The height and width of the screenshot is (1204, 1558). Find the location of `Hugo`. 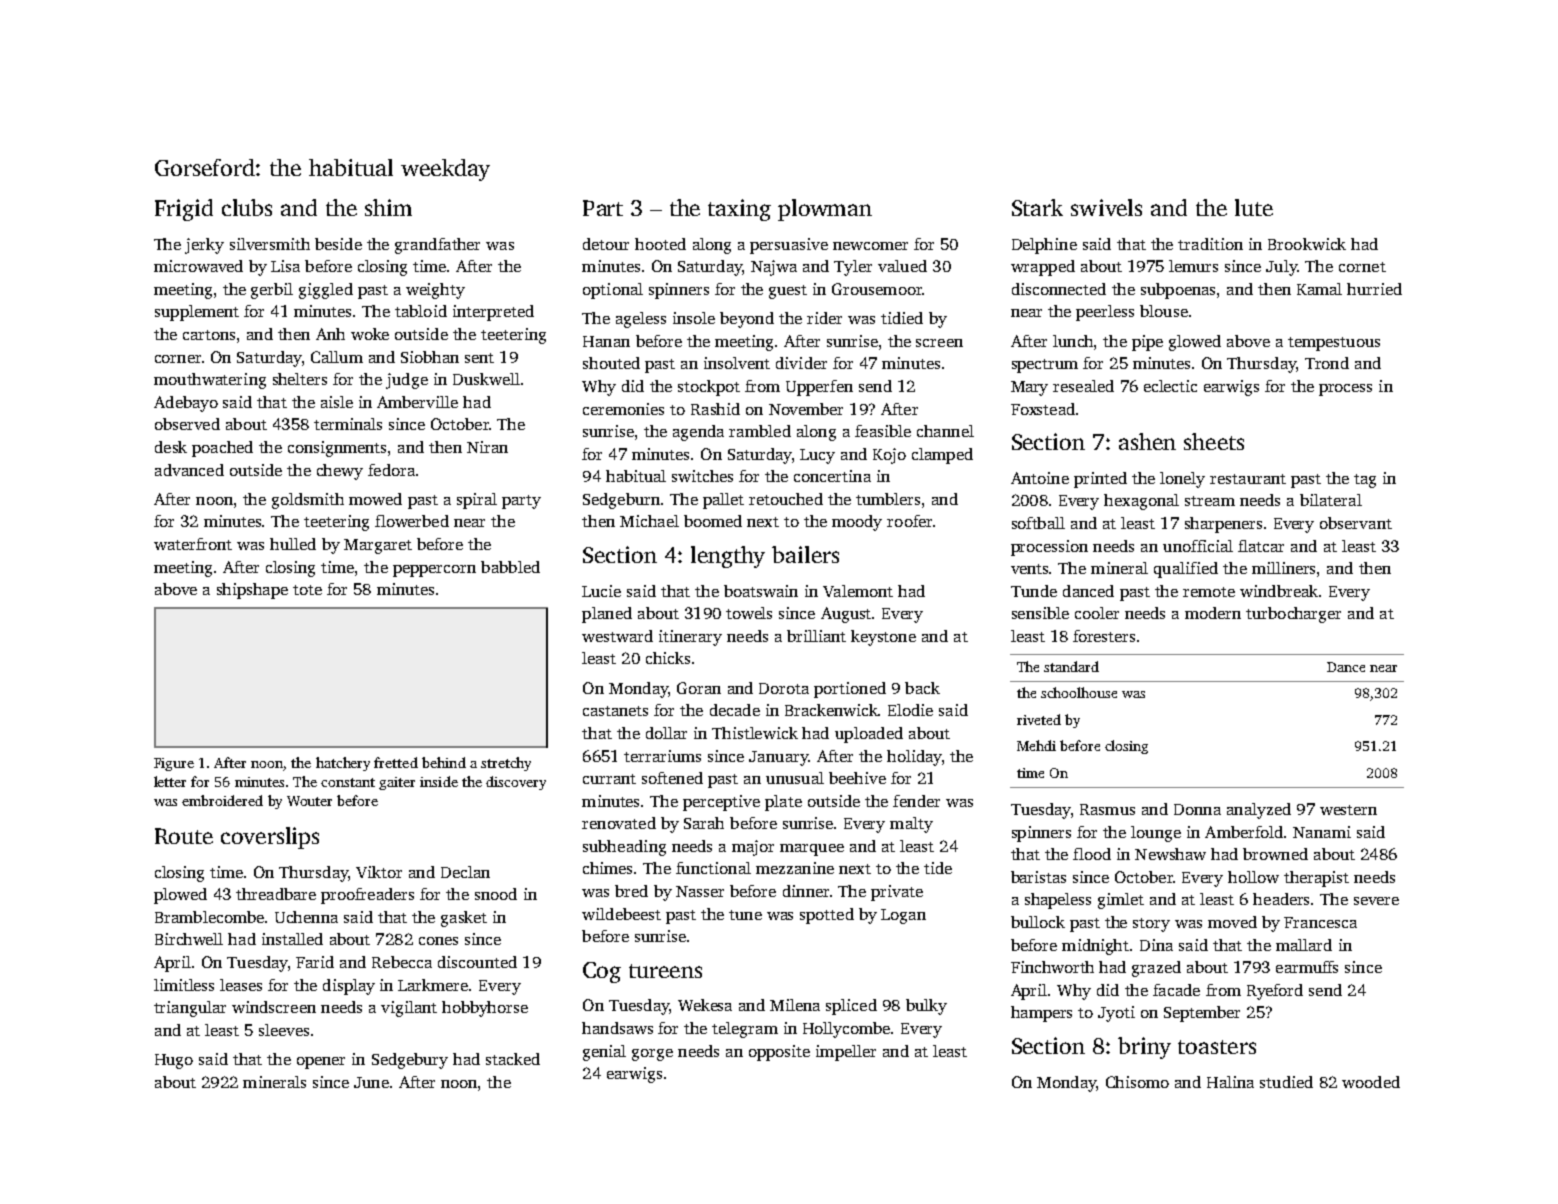

Hugo is located at coordinates (174, 1061).
